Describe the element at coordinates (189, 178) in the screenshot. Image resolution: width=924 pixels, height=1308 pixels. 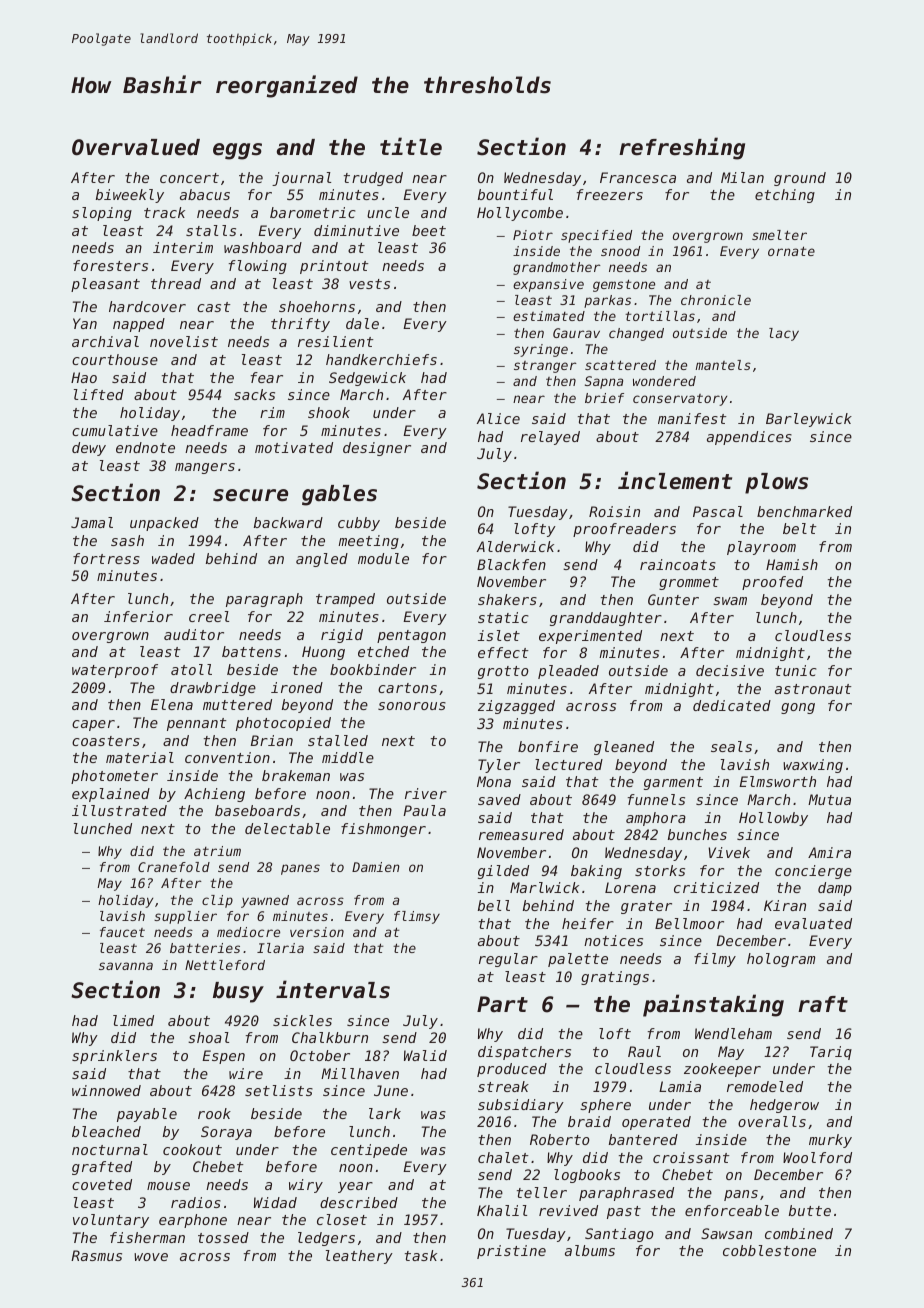
I see `concert` at that location.
